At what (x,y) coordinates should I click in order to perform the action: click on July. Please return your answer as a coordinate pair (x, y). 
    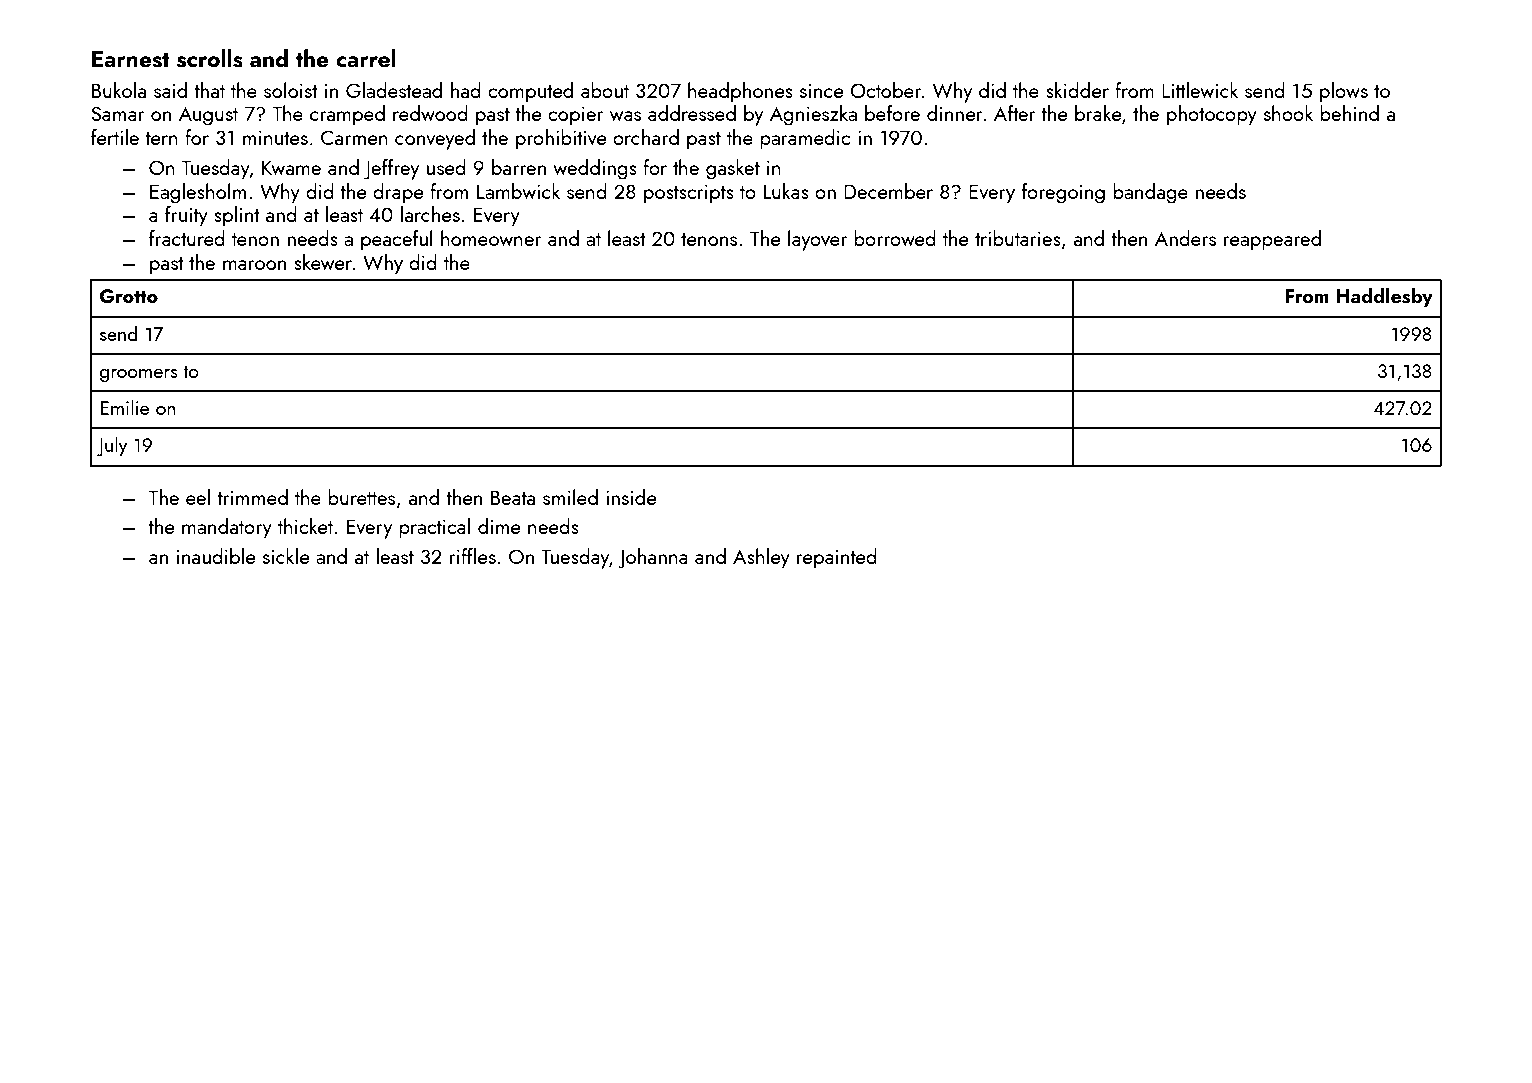
    Looking at the image, I should click on (112, 447).
